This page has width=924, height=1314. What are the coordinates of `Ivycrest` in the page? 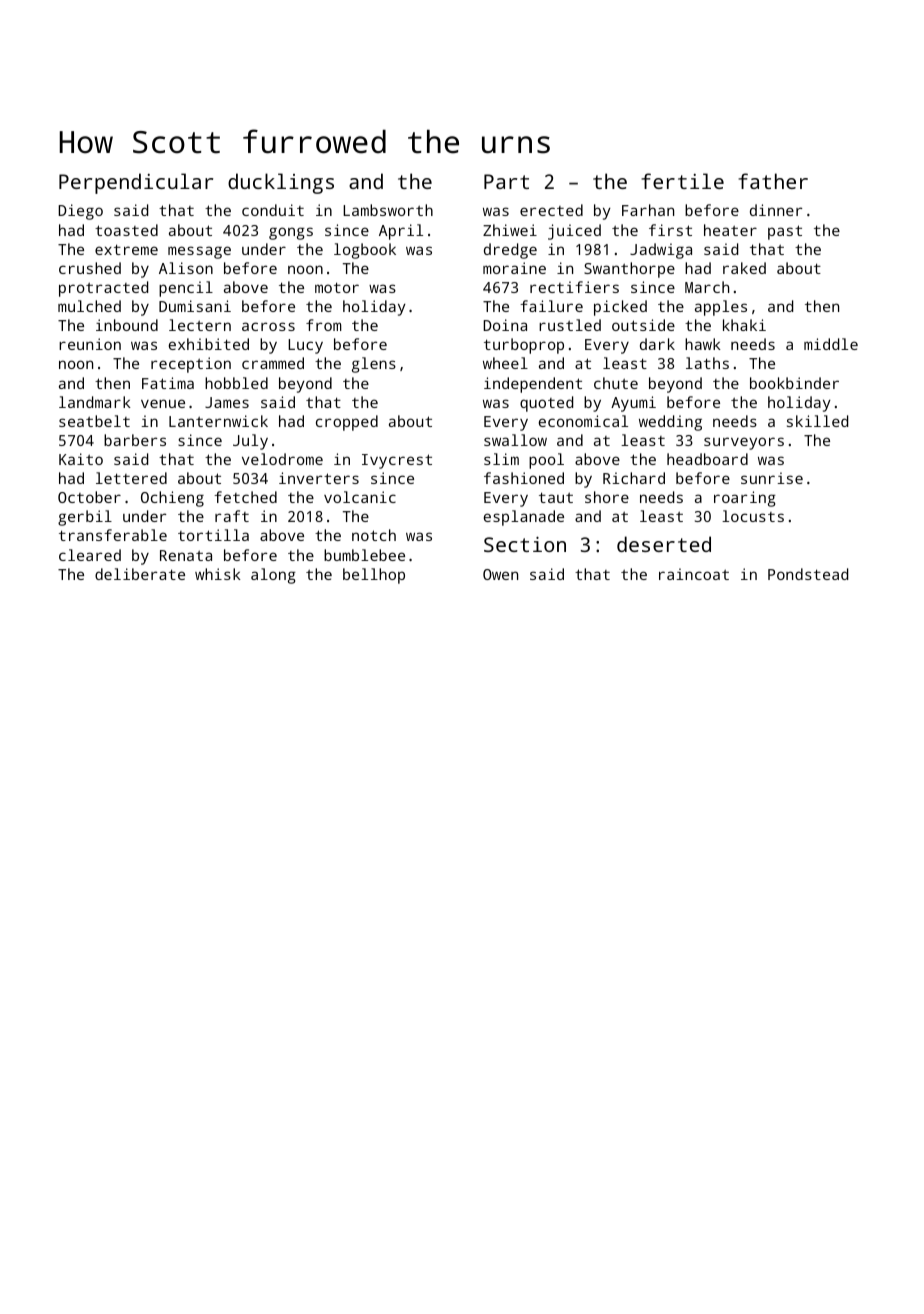 It's located at (397, 461).
